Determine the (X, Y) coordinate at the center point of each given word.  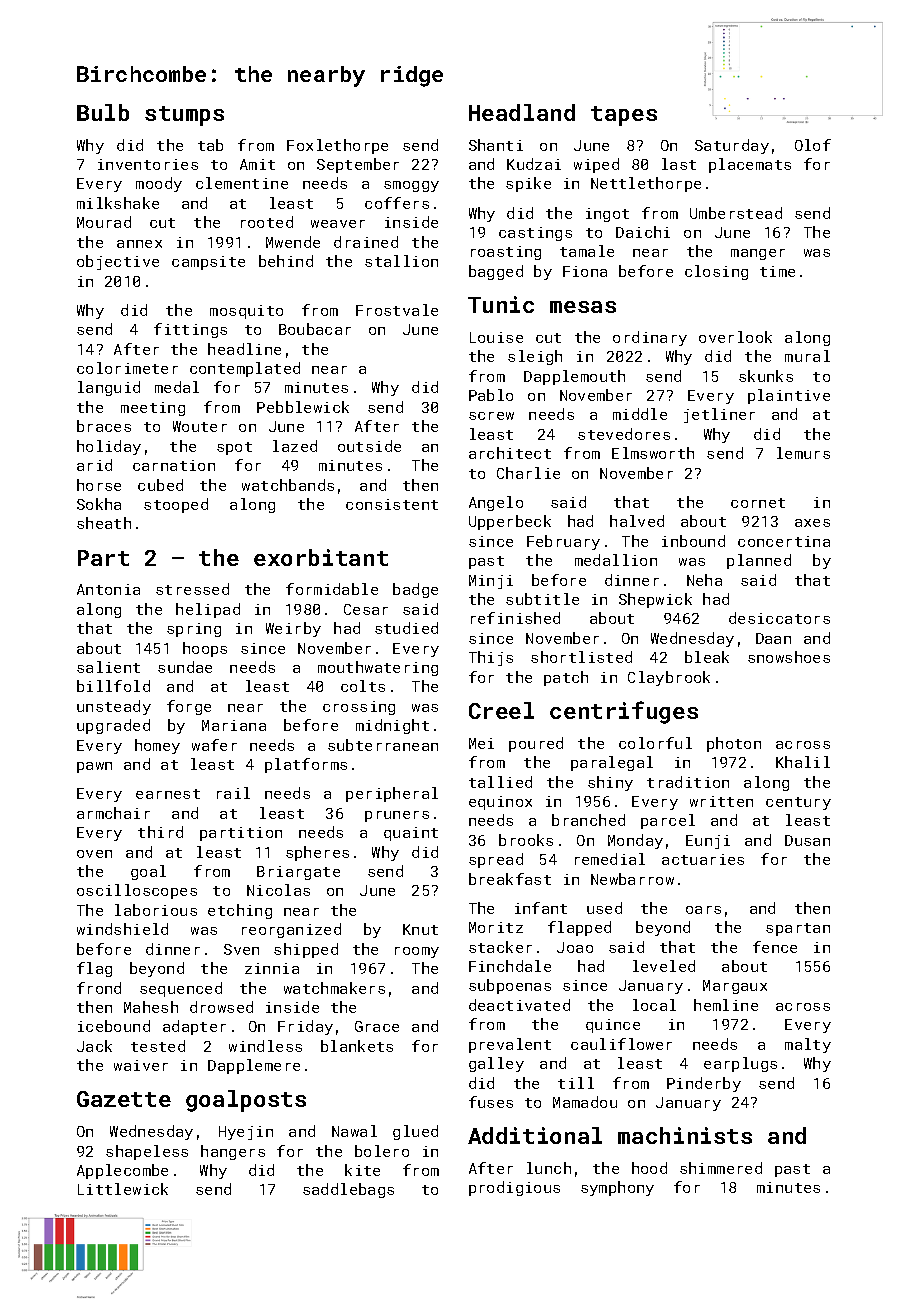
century (798, 803)
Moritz (496, 927)
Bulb (103, 112)
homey (157, 746)
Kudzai (534, 164)
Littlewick (123, 1189)
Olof (813, 145)
